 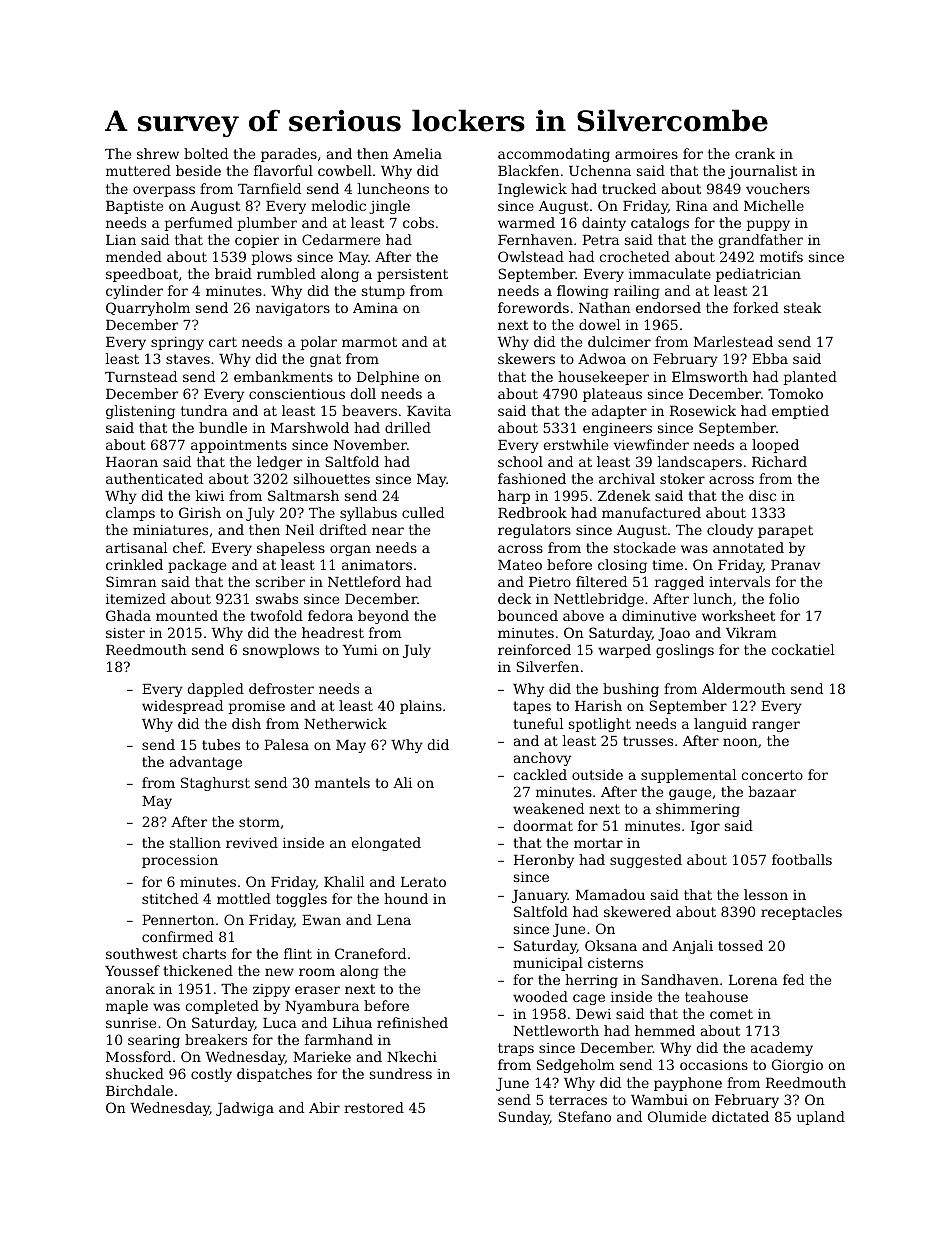 I want to click on maple, so click(x=127, y=1007).
